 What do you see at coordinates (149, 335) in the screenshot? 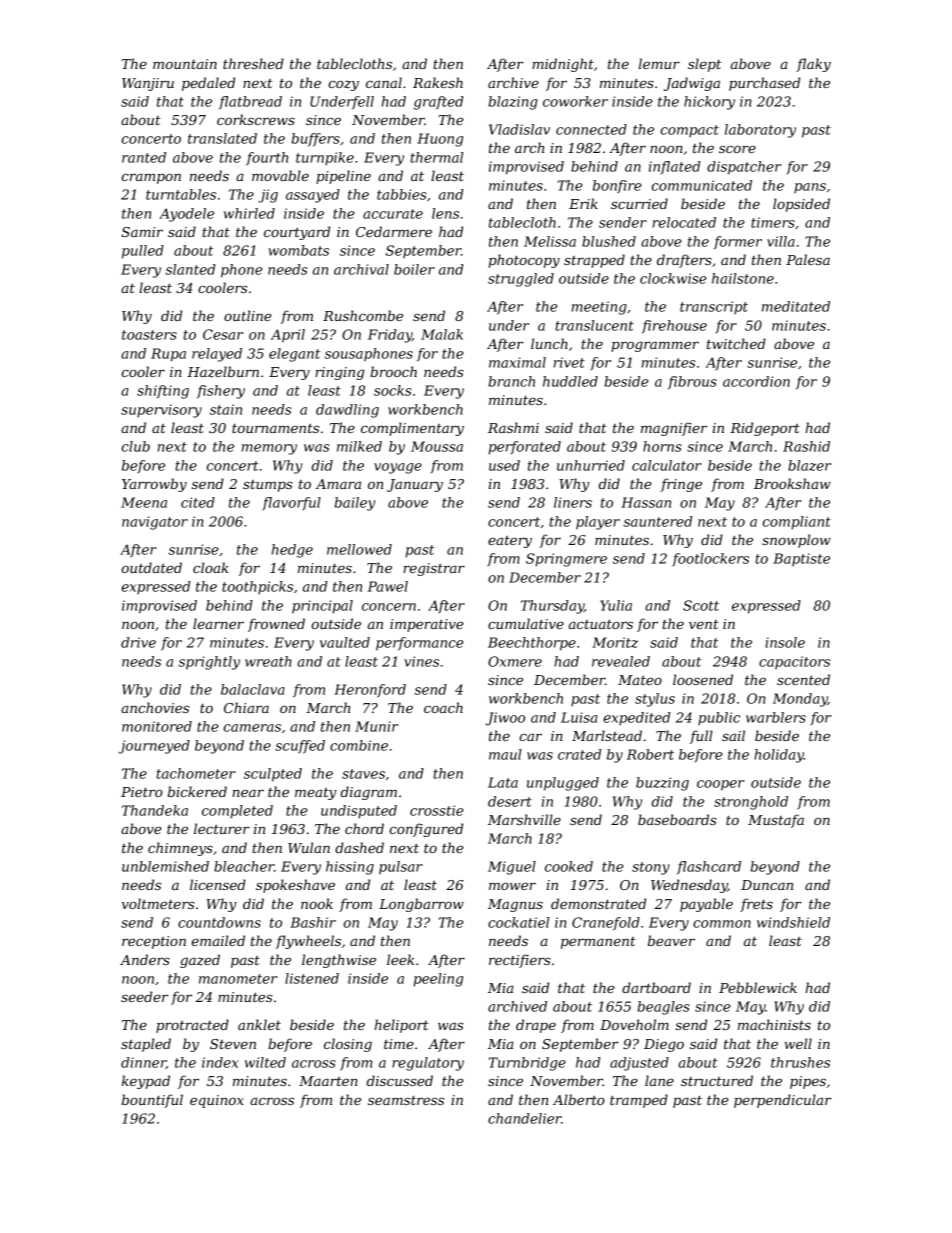
I see `toasters` at bounding box center [149, 335].
